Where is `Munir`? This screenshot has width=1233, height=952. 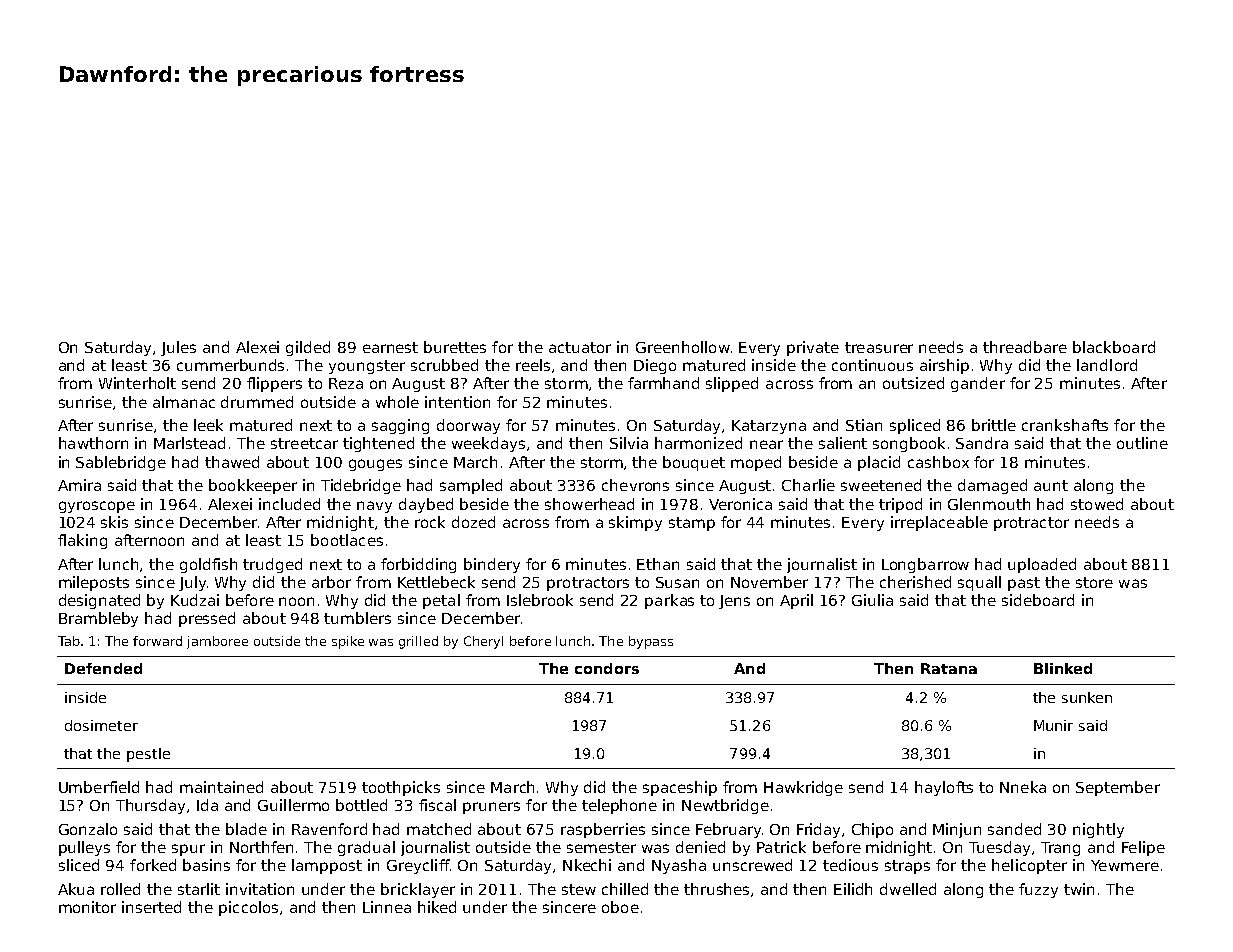
Munir is located at coordinates (1053, 725).
